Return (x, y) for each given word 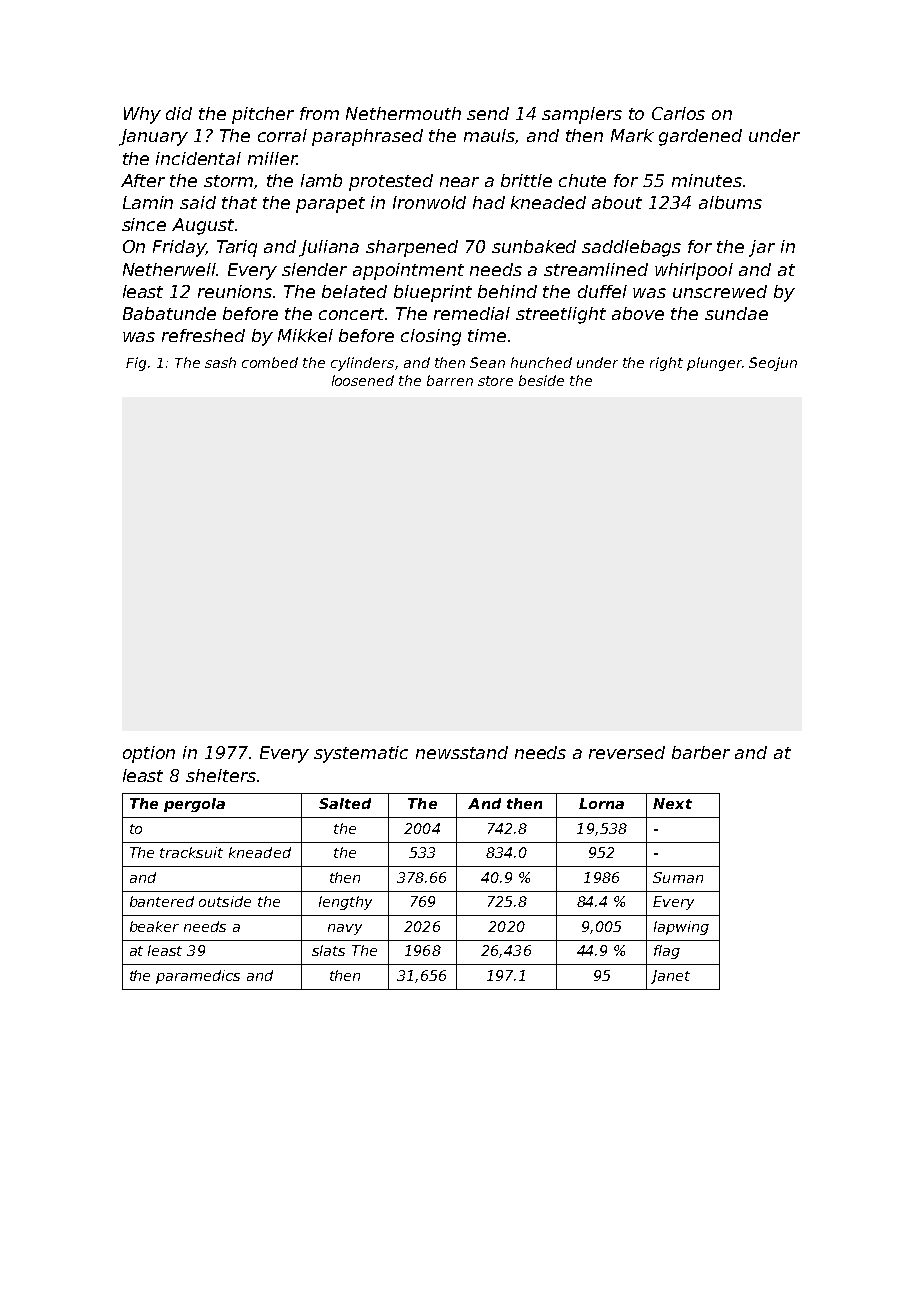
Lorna (601, 803)
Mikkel (305, 335)
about (617, 202)
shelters (221, 775)
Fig (136, 364)
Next (672, 803)
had (489, 202)
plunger (714, 364)
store (495, 381)
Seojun (773, 364)
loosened (363, 380)
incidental (198, 158)
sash (220, 362)
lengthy (345, 903)
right (666, 364)
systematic (361, 754)
